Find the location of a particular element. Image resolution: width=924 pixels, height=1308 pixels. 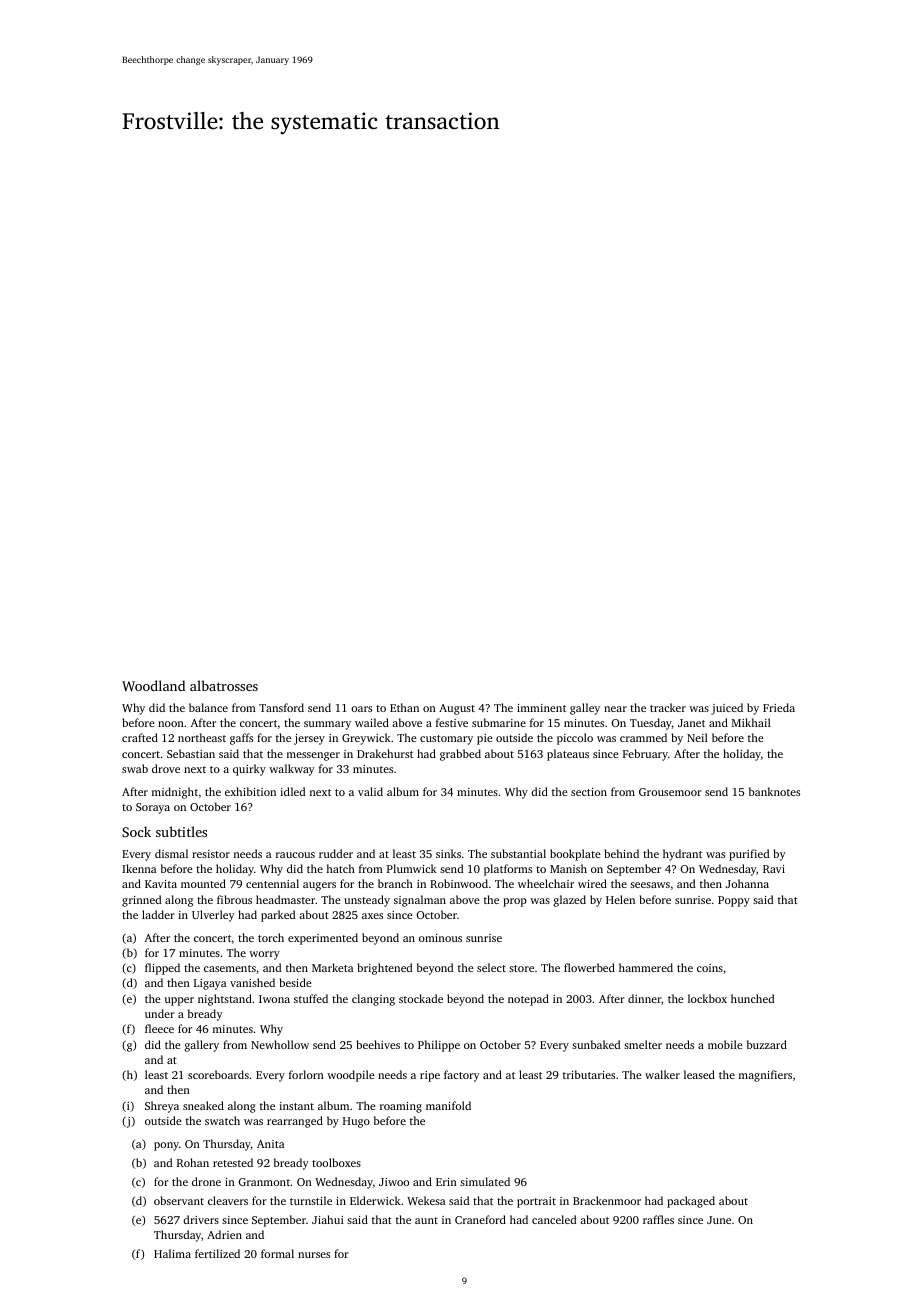

Sock is located at coordinates (136, 831).
